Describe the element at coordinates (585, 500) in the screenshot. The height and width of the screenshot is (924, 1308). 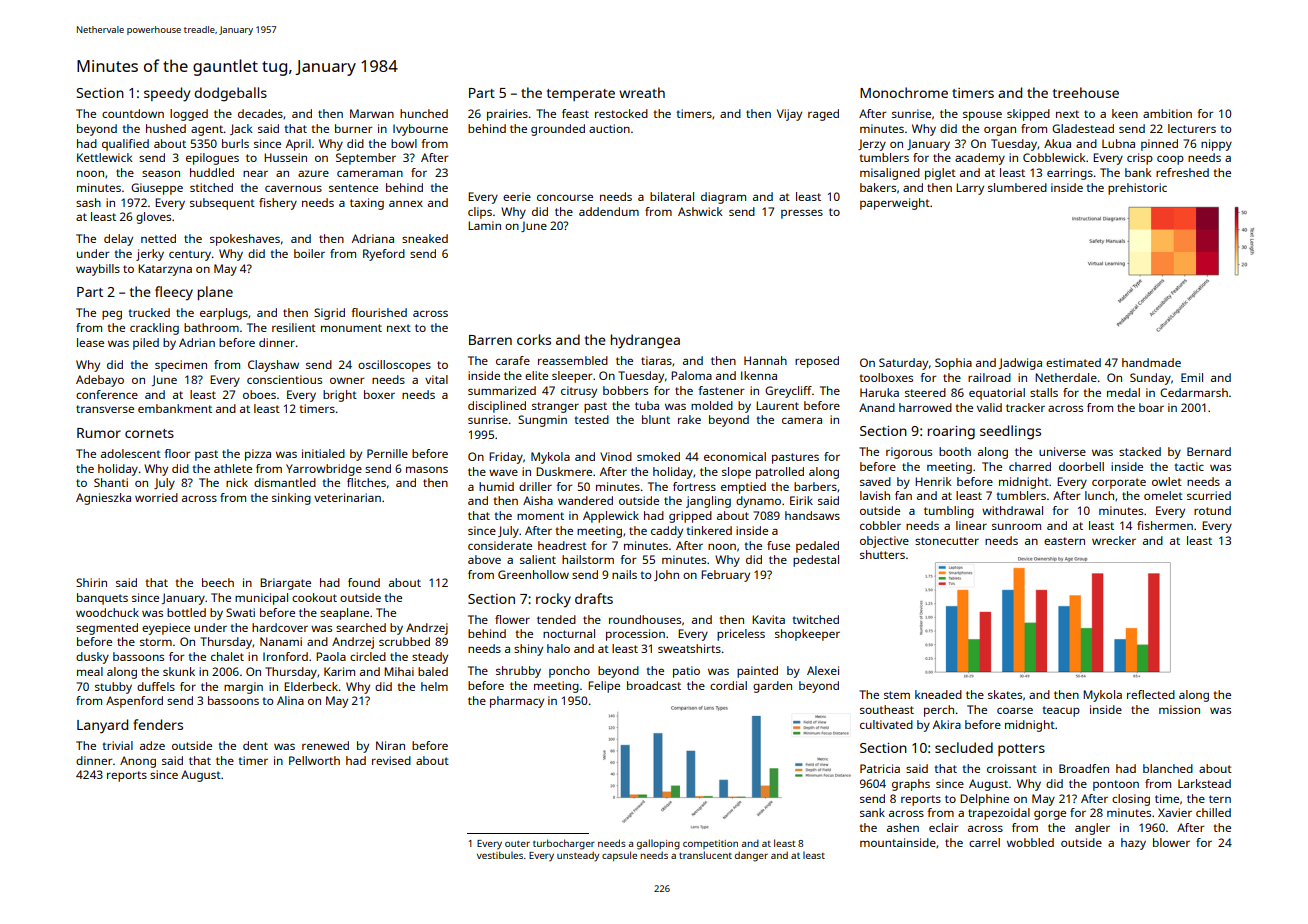
I see `wandered` at that location.
